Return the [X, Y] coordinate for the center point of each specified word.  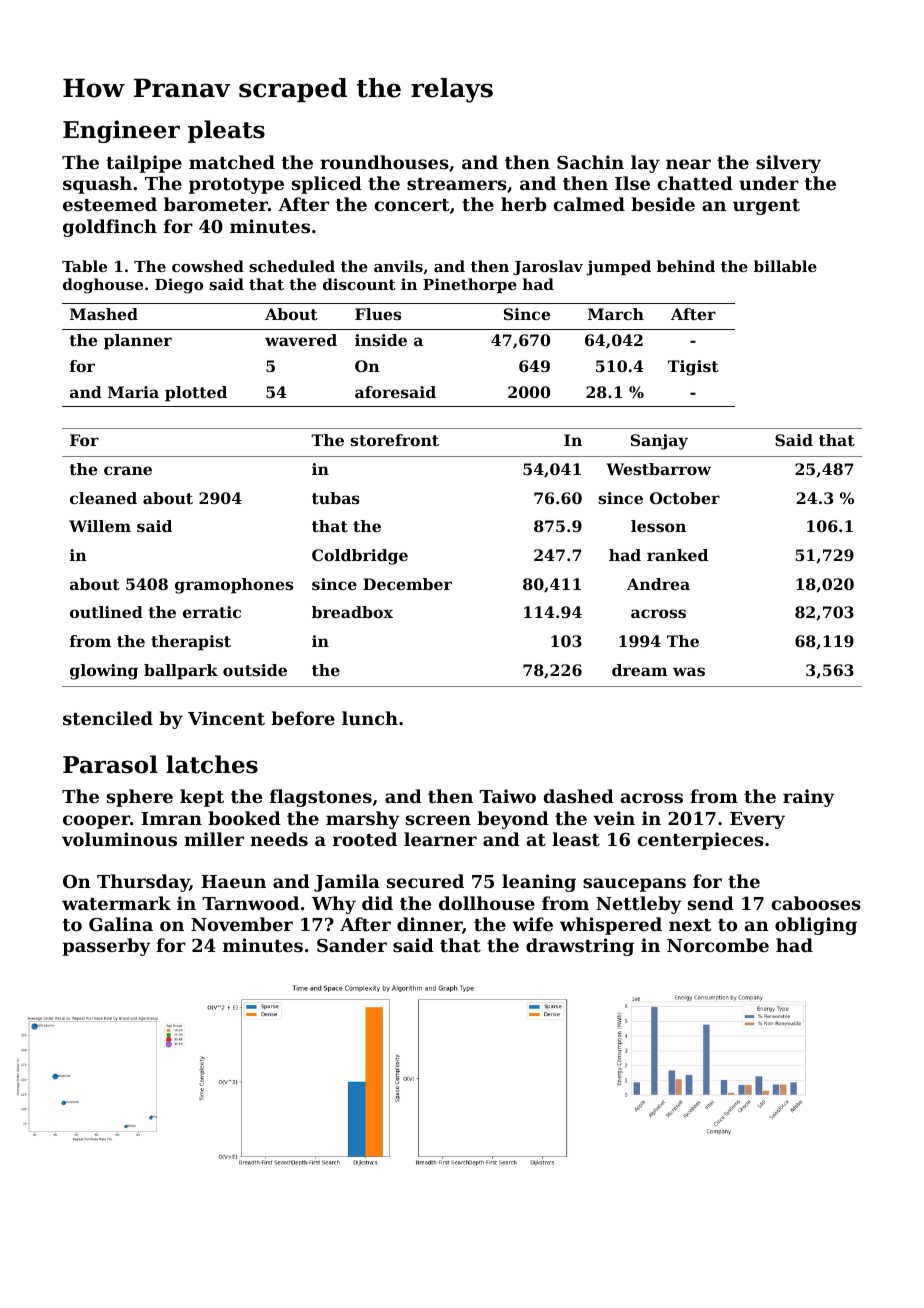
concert [412, 205]
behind [686, 266]
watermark [116, 903]
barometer [216, 204]
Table [84, 266]
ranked [677, 555]
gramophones [234, 586]
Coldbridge [360, 557]
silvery [788, 164]
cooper [96, 822]
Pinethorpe [470, 285]
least [576, 839]
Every [757, 820]
